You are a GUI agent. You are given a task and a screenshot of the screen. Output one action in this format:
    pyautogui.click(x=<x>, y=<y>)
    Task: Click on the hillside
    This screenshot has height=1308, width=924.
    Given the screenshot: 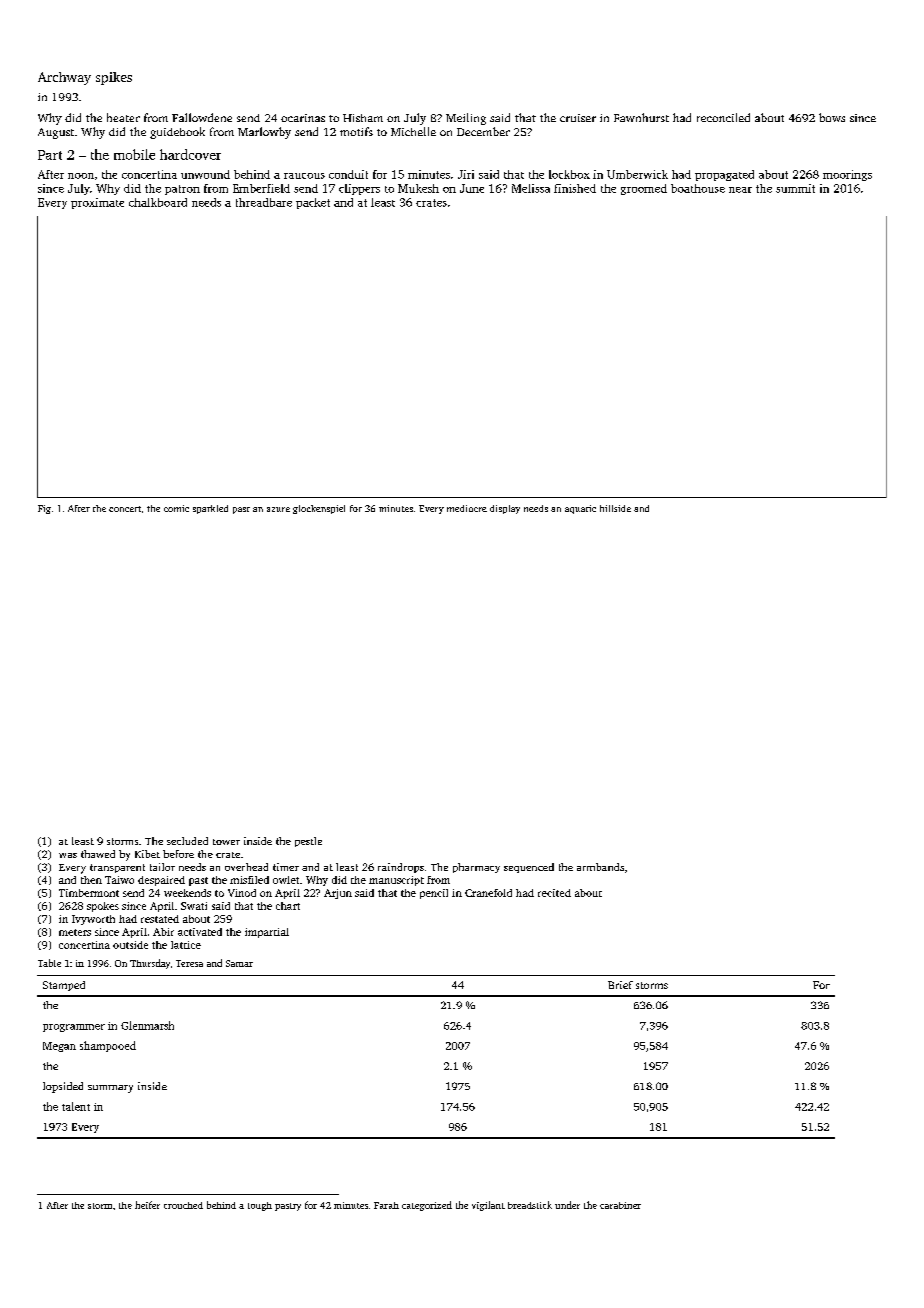 What is the action you would take?
    pyautogui.click(x=615, y=508)
